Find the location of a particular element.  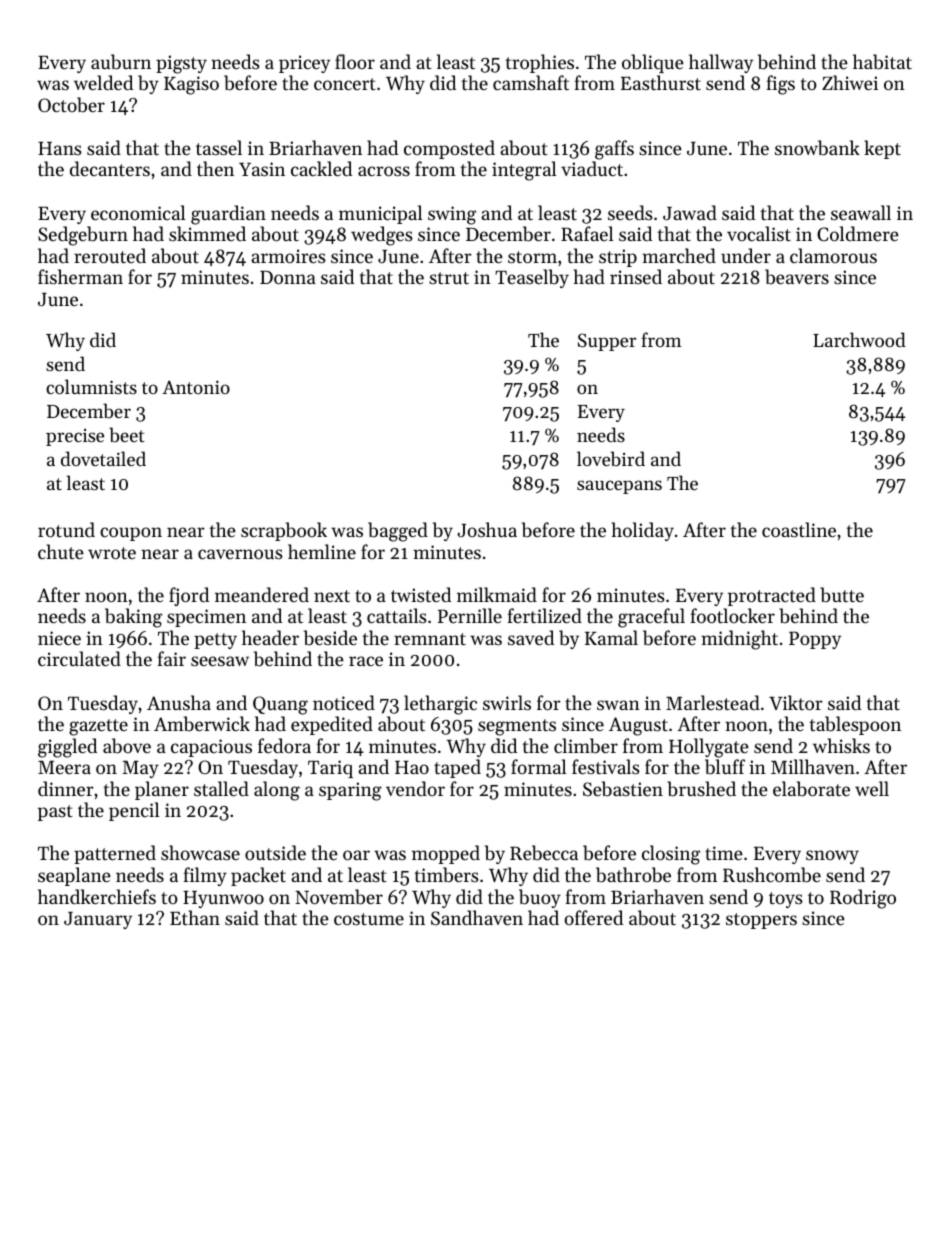

saucepans is located at coordinates (619, 487).
